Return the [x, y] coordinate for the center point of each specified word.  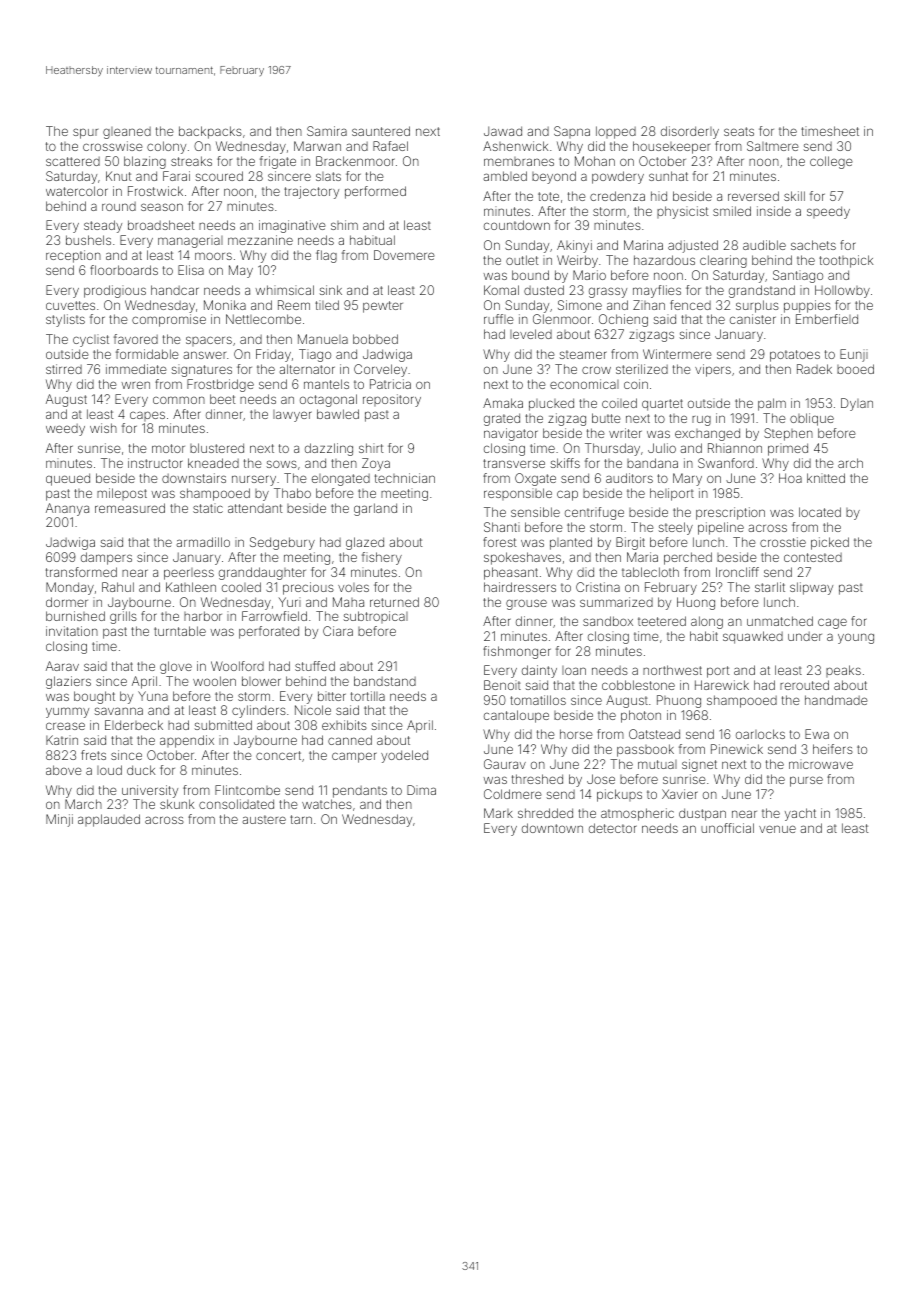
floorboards [124, 270]
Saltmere [773, 146]
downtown [552, 828]
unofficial [727, 828]
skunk [177, 804]
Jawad [503, 131]
